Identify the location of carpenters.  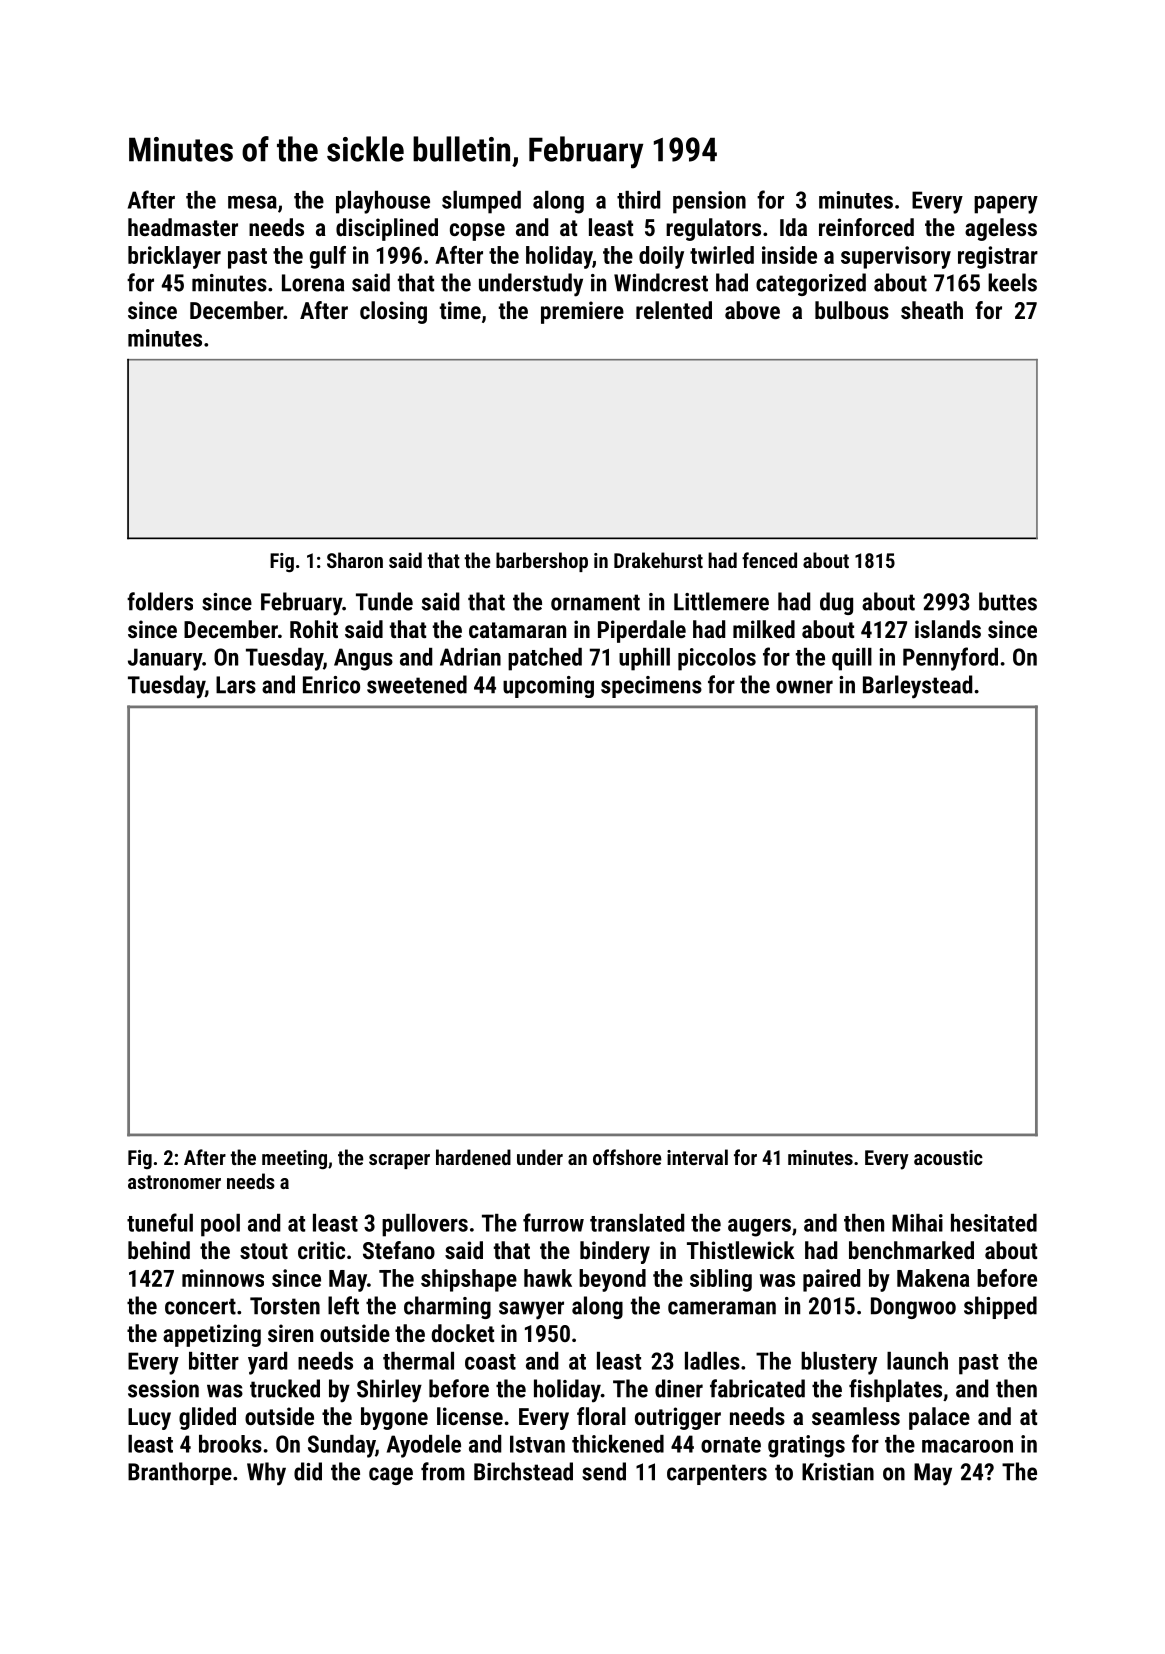
(717, 1474).
